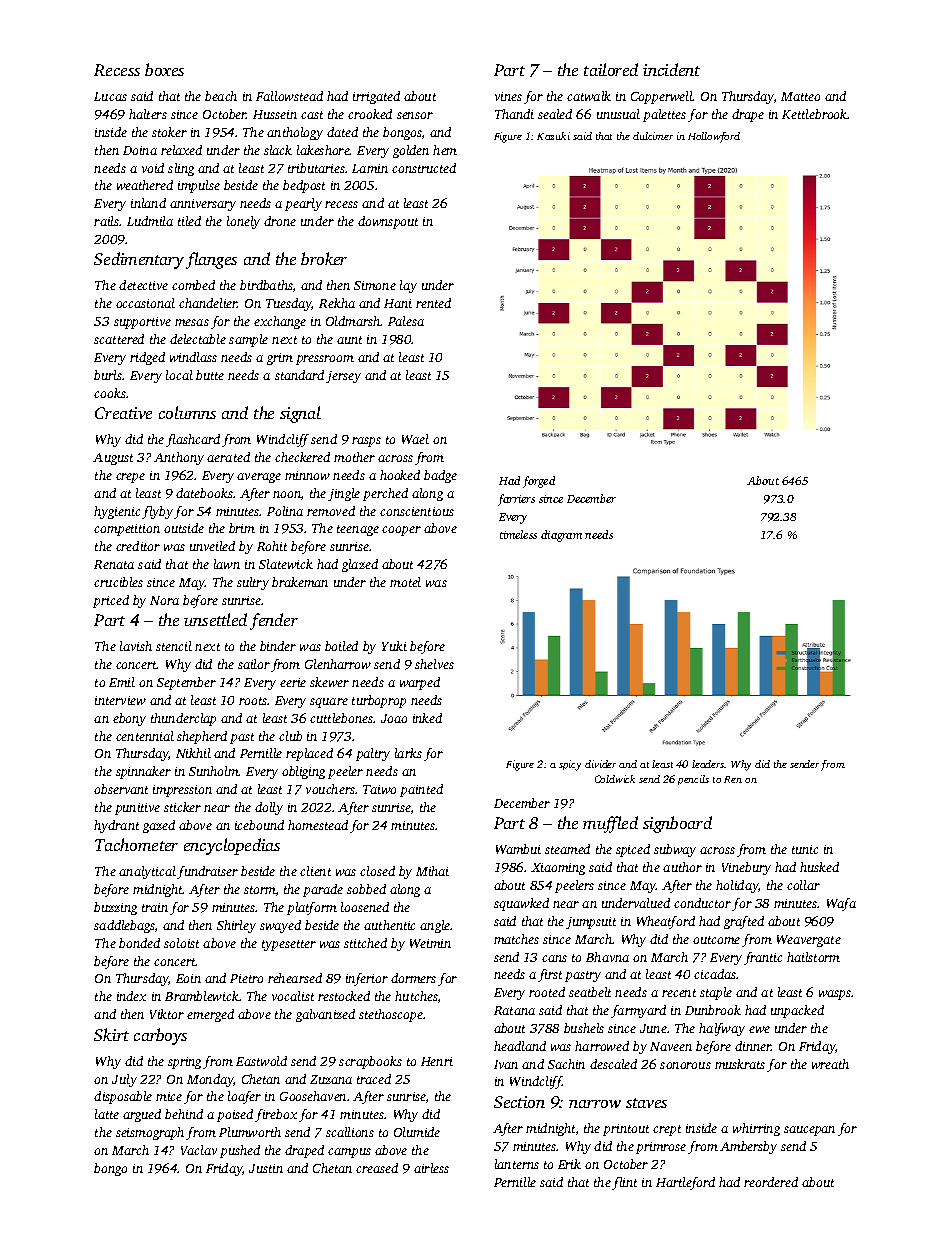 The image size is (952, 1233). Describe the element at coordinates (553, 136) in the page. I see `Kazuki` at that location.
